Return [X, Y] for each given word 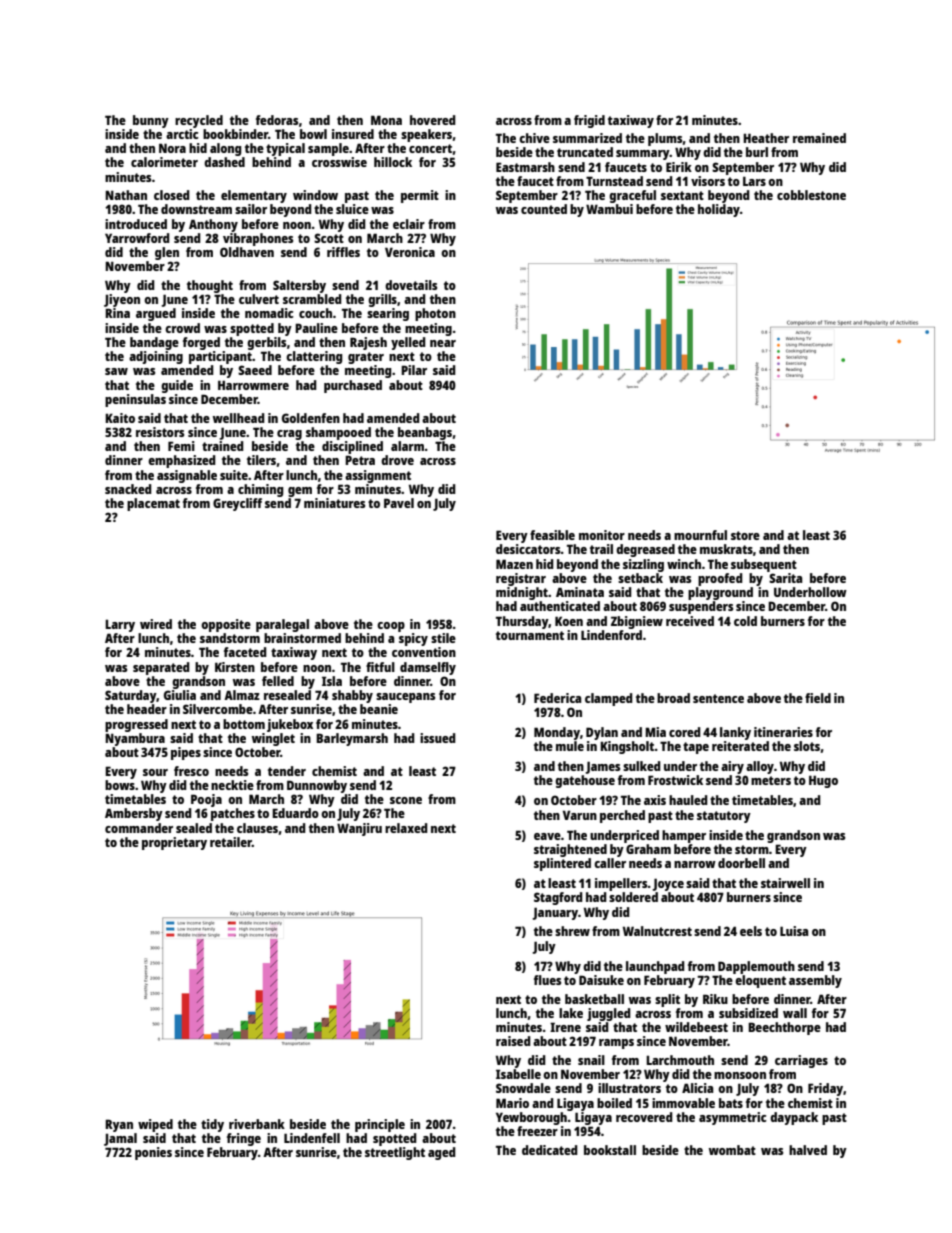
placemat [153, 504]
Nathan [126, 195]
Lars [754, 181]
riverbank [257, 1124]
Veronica [410, 252]
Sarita [785, 578]
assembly [815, 981]
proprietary [174, 843]
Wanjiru [359, 829]
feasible [552, 535]
